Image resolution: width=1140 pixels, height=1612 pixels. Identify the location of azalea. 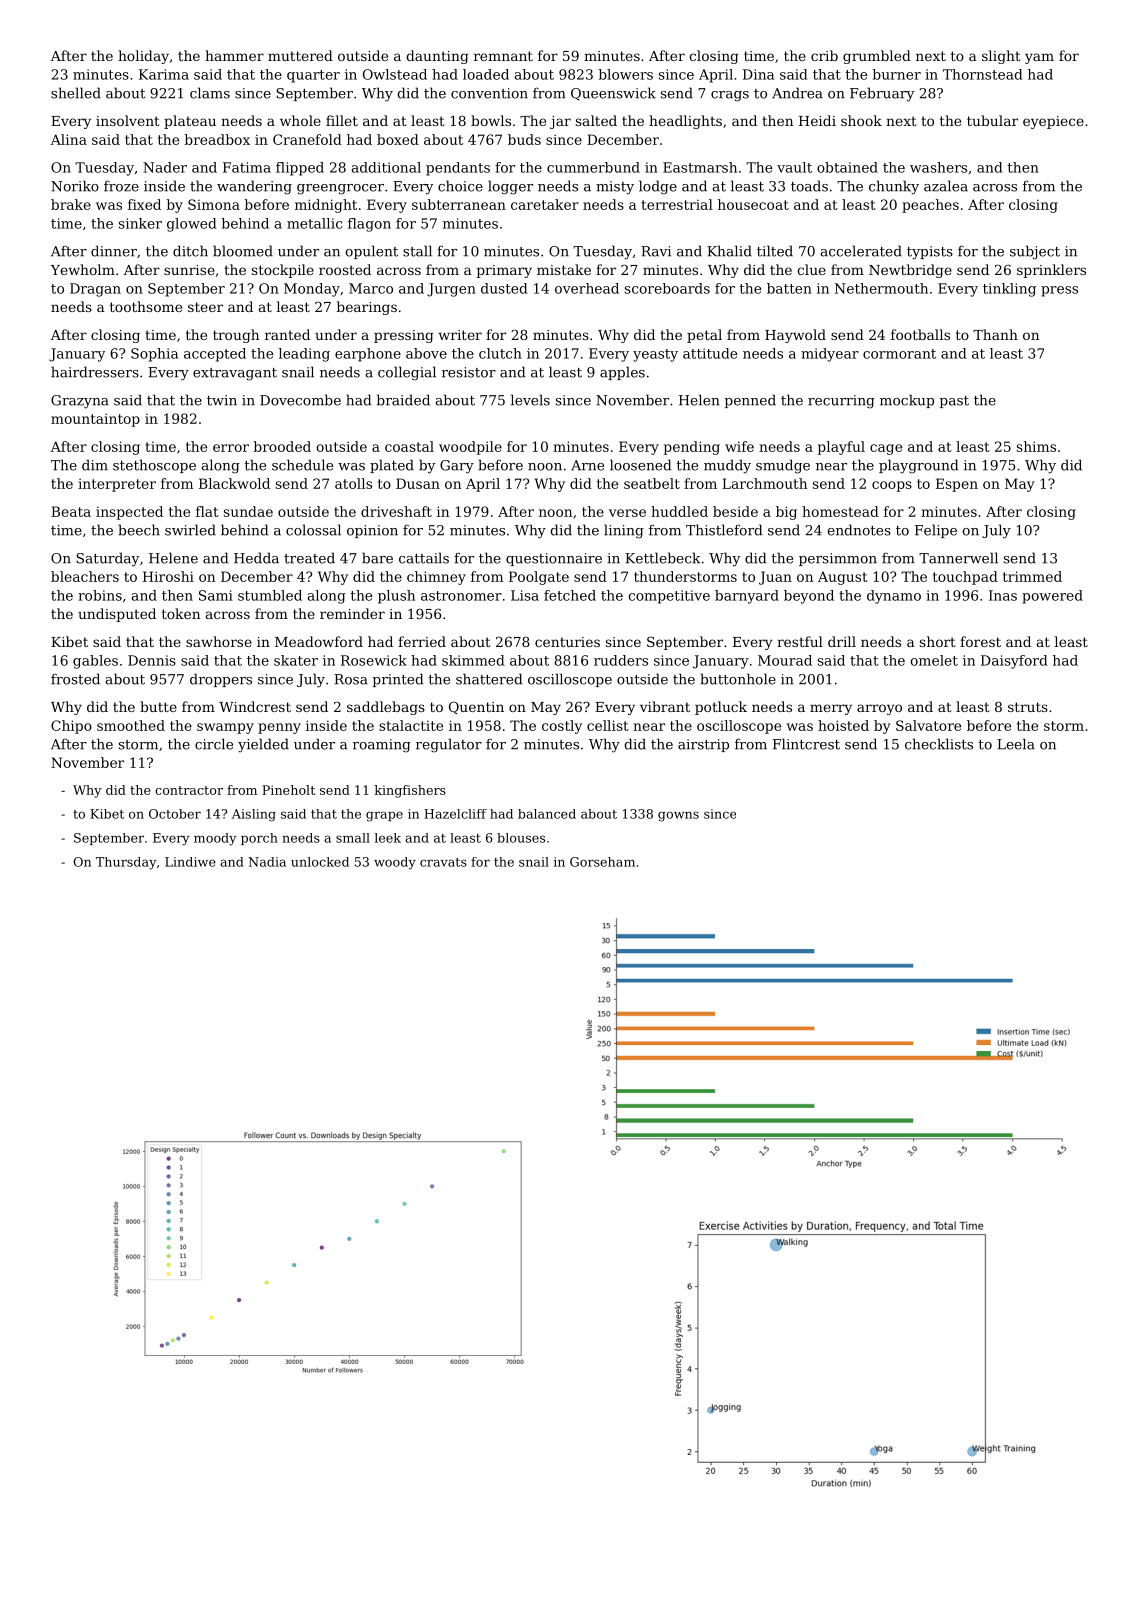
(946, 186).
